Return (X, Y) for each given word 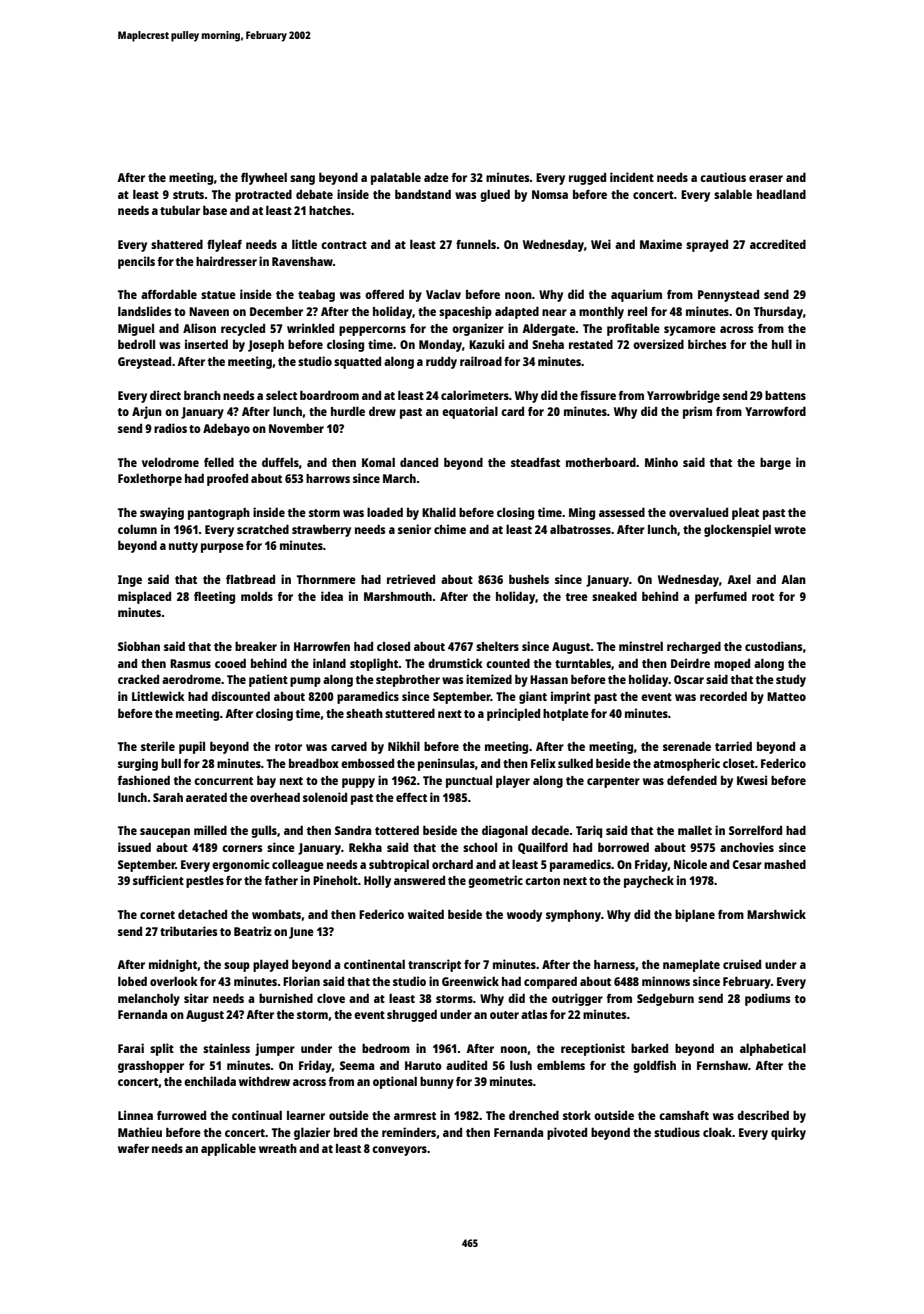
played (270, 965)
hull (782, 344)
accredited (778, 244)
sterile (158, 746)
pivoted (567, 1133)
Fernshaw (722, 1065)
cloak (717, 1132)
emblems (561, 1065)
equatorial (470, 412)
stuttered (410, 713)
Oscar (689, 679)
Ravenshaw (302, 261)
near (554, 312)
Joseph (266, 346)
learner (306, 1115)
